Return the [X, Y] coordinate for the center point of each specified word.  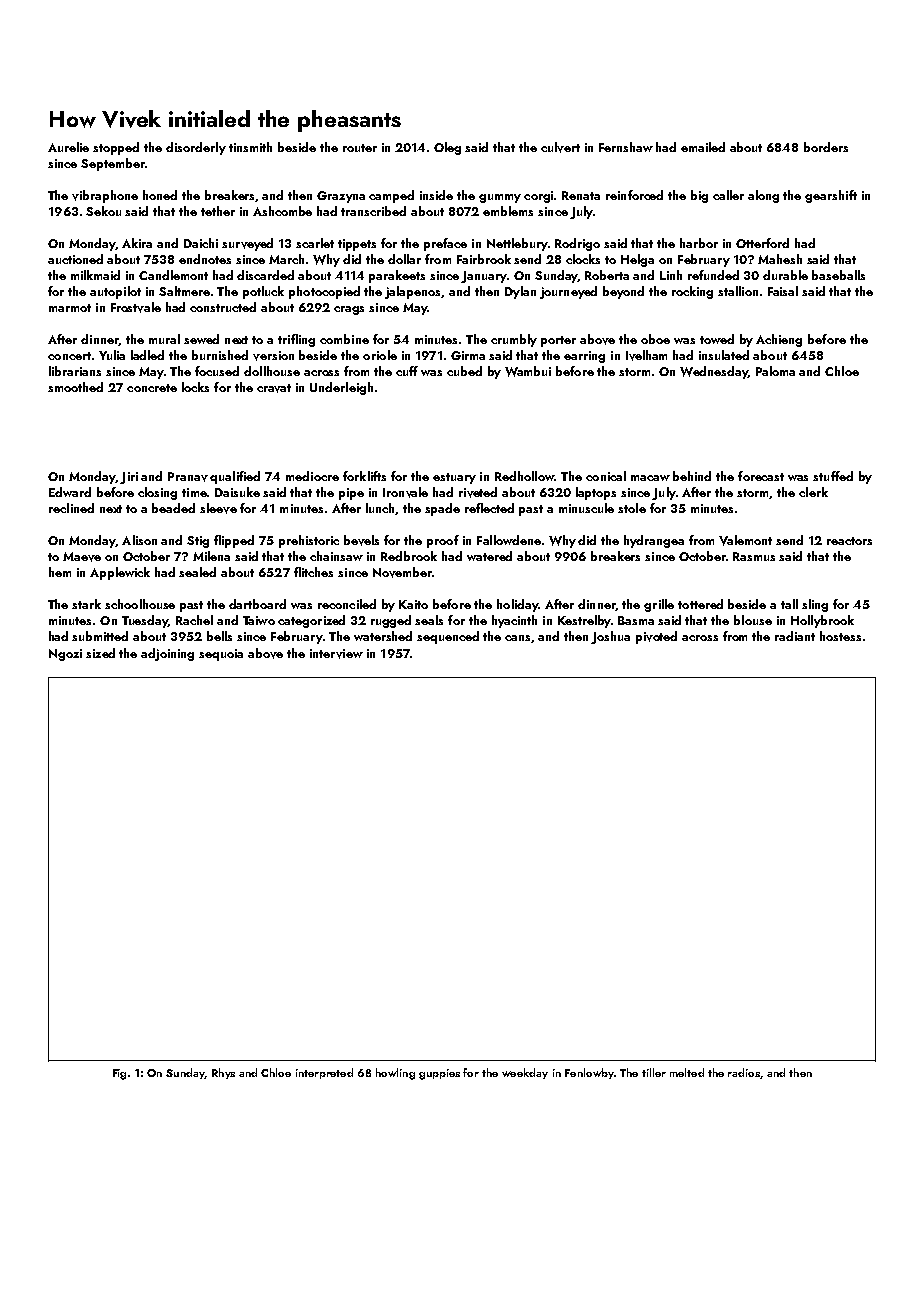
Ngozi [65, 655]
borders [826, 147]
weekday [525, 1073]
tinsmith [250, 147]
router [360, 148]
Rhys [223, 1073]
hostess [840, 636]
